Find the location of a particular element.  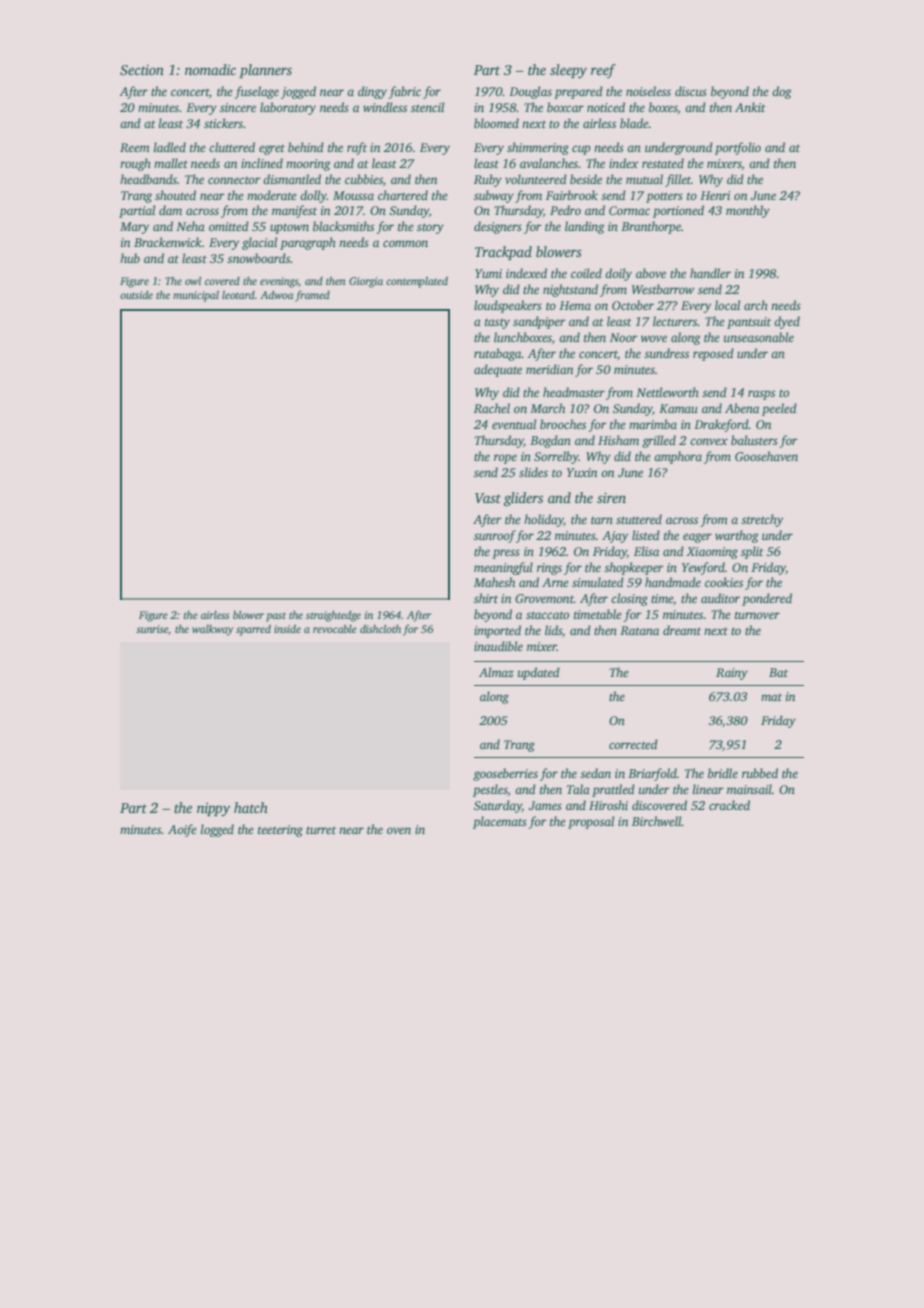

sleepy is located at coordinates (568, 71).
